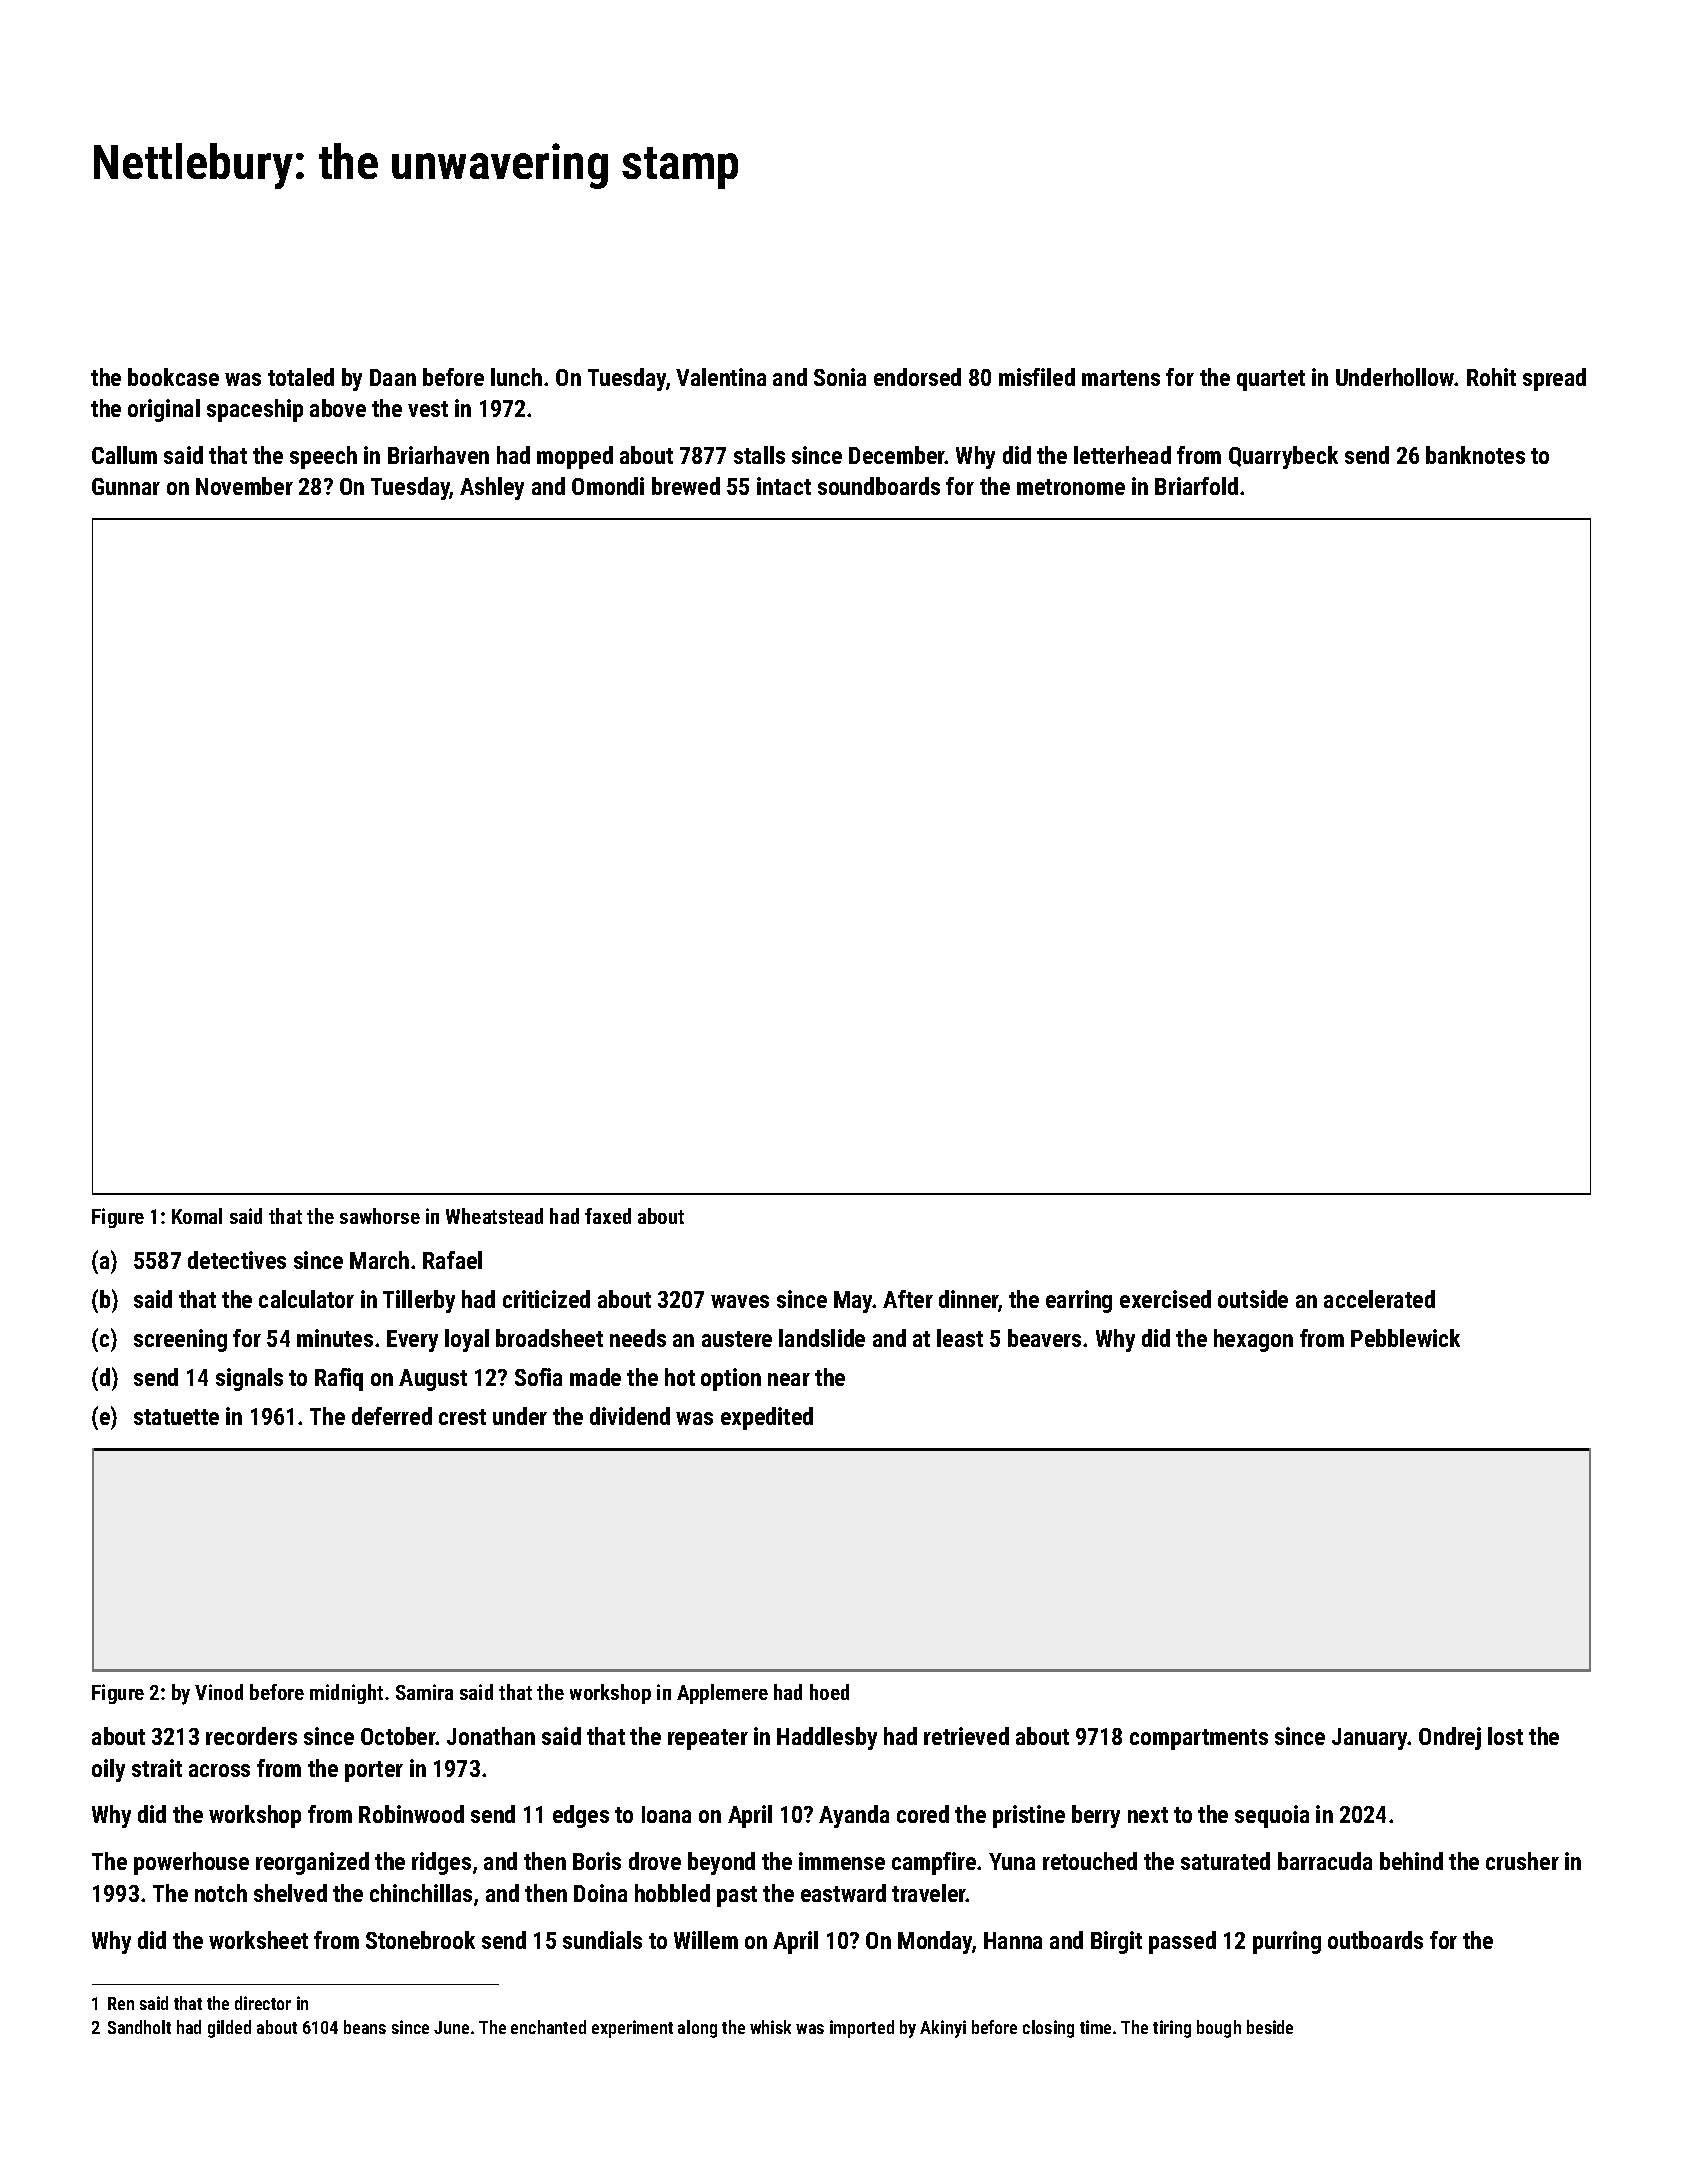 The height and width of the page is (2178, 1683). I want to click on faxed, so click(608, 1216).
